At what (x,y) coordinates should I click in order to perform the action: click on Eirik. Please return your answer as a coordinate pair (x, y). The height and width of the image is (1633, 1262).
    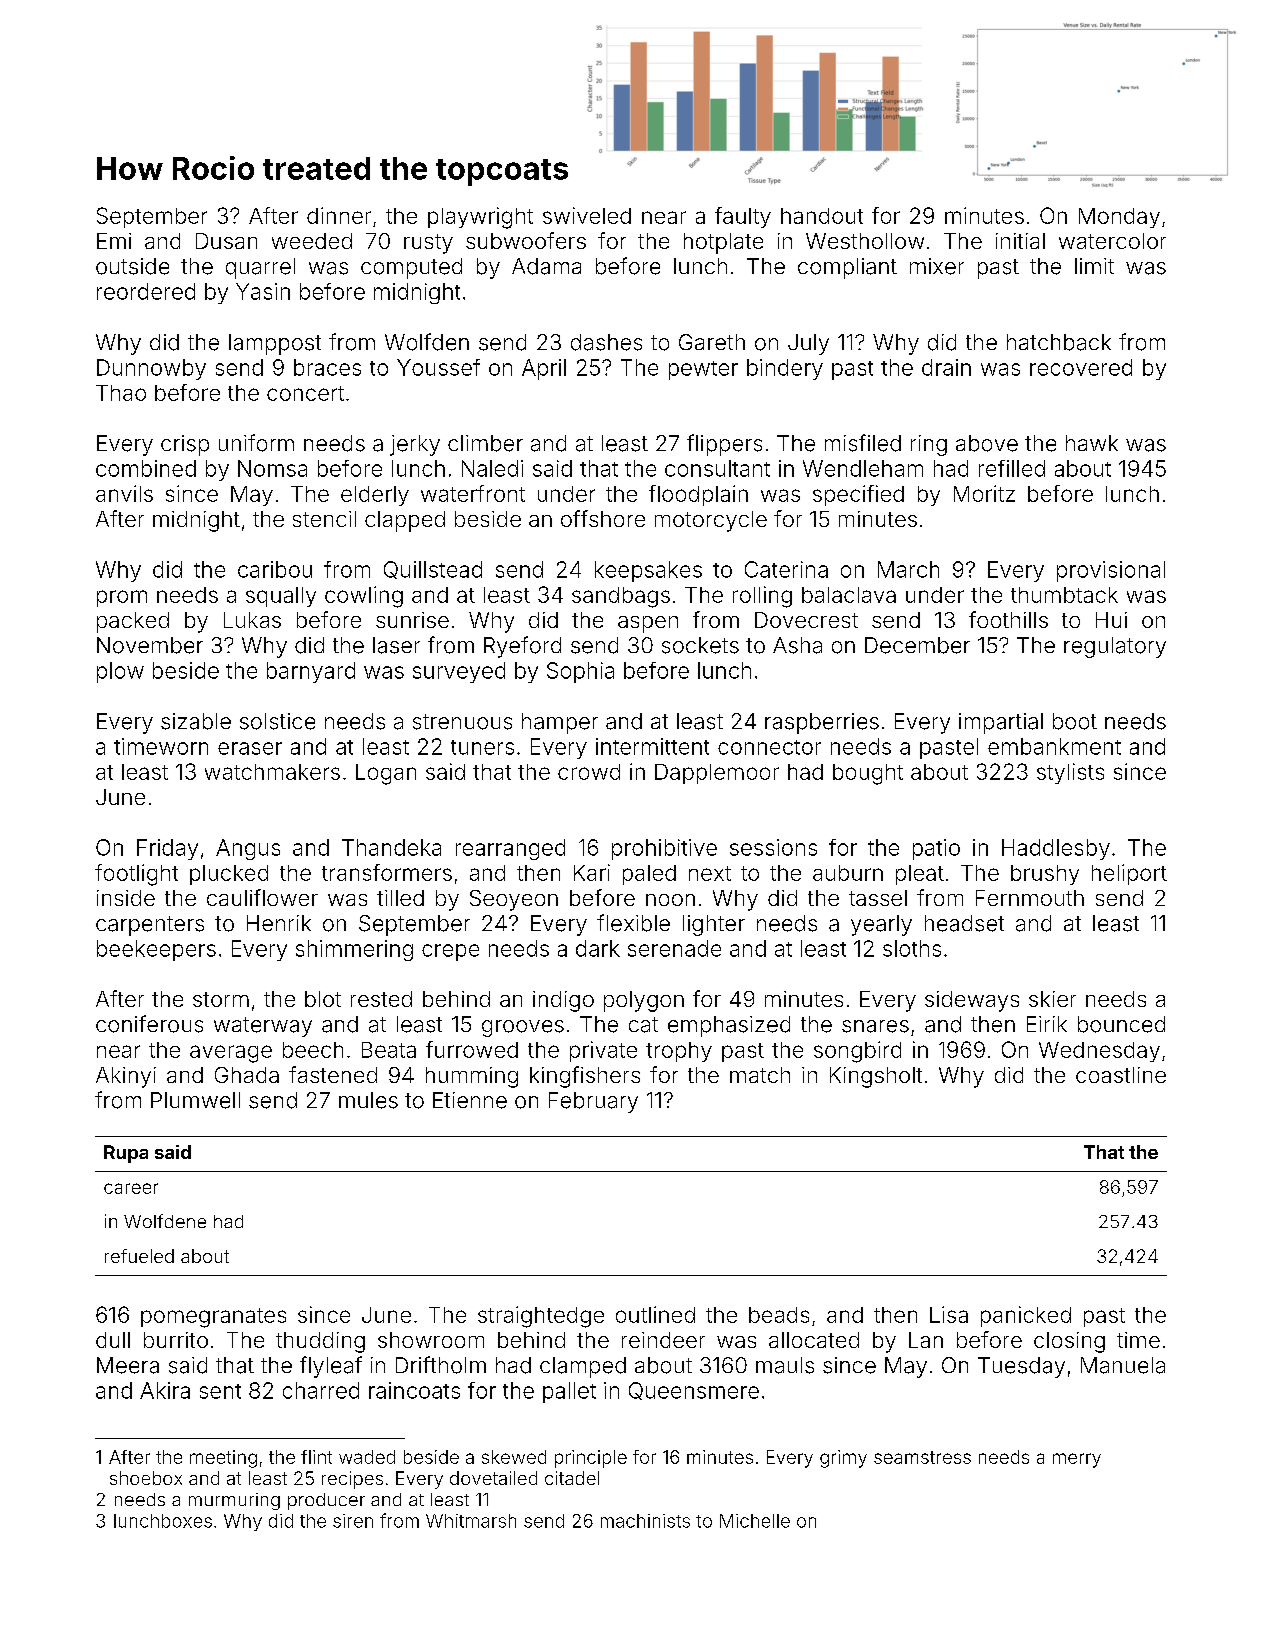
    Looking at the image, I should click on (1047, 1024).
